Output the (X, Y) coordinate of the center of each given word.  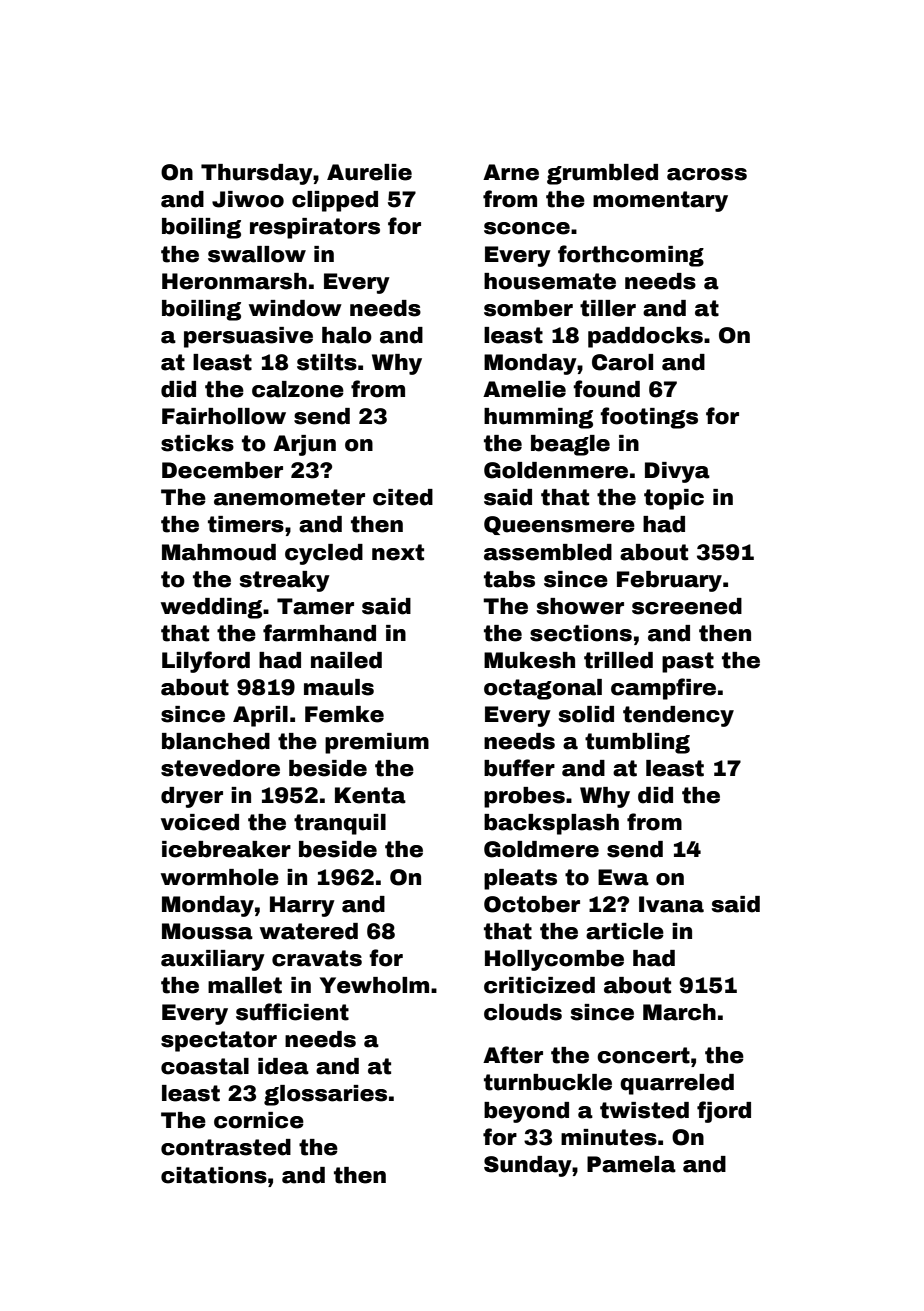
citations (214, 1175)
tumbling (637, 743)
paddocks (645, 337)
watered (309, 931)
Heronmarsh (234, 281)
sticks (197, 443)
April (260, 716)
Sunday (528, 1166)
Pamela (631, 1164)
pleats (520, 879)
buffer (519, 768)
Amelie (524, 389)
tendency (678, 716)
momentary (660, 201)
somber (528, 308)
